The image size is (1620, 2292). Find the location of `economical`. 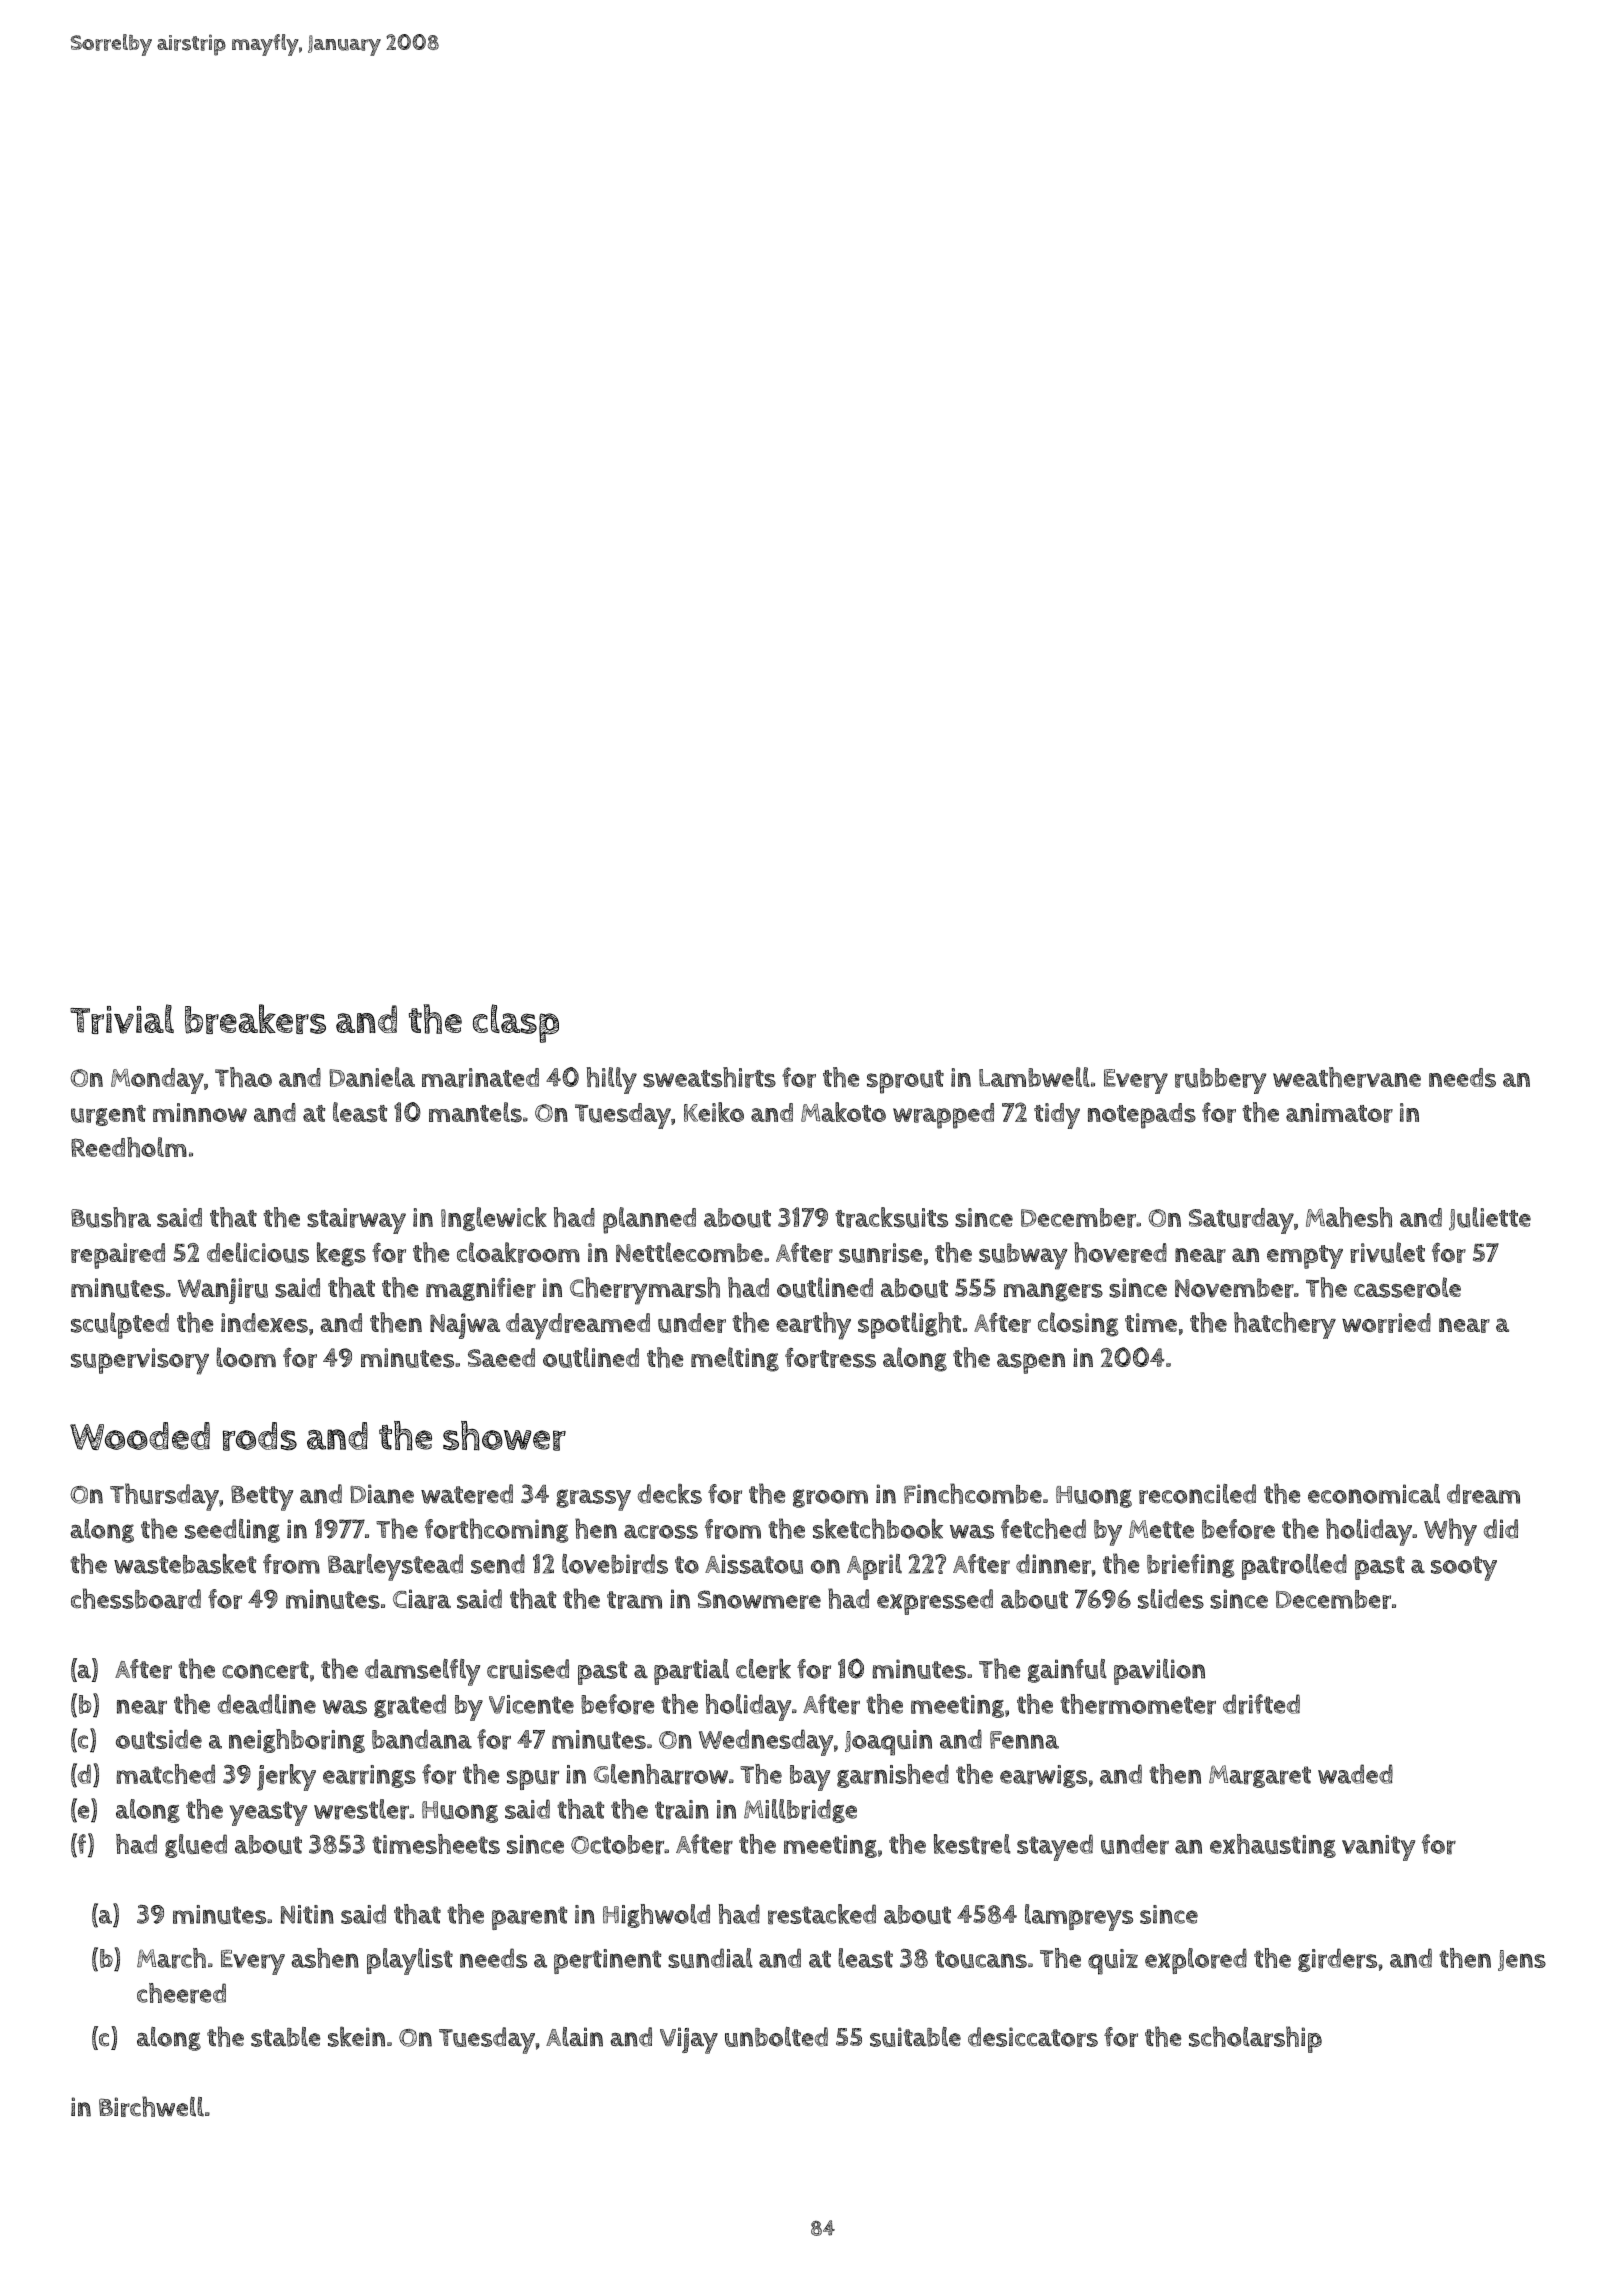

economical is located at coordinates (1374, 1494).
